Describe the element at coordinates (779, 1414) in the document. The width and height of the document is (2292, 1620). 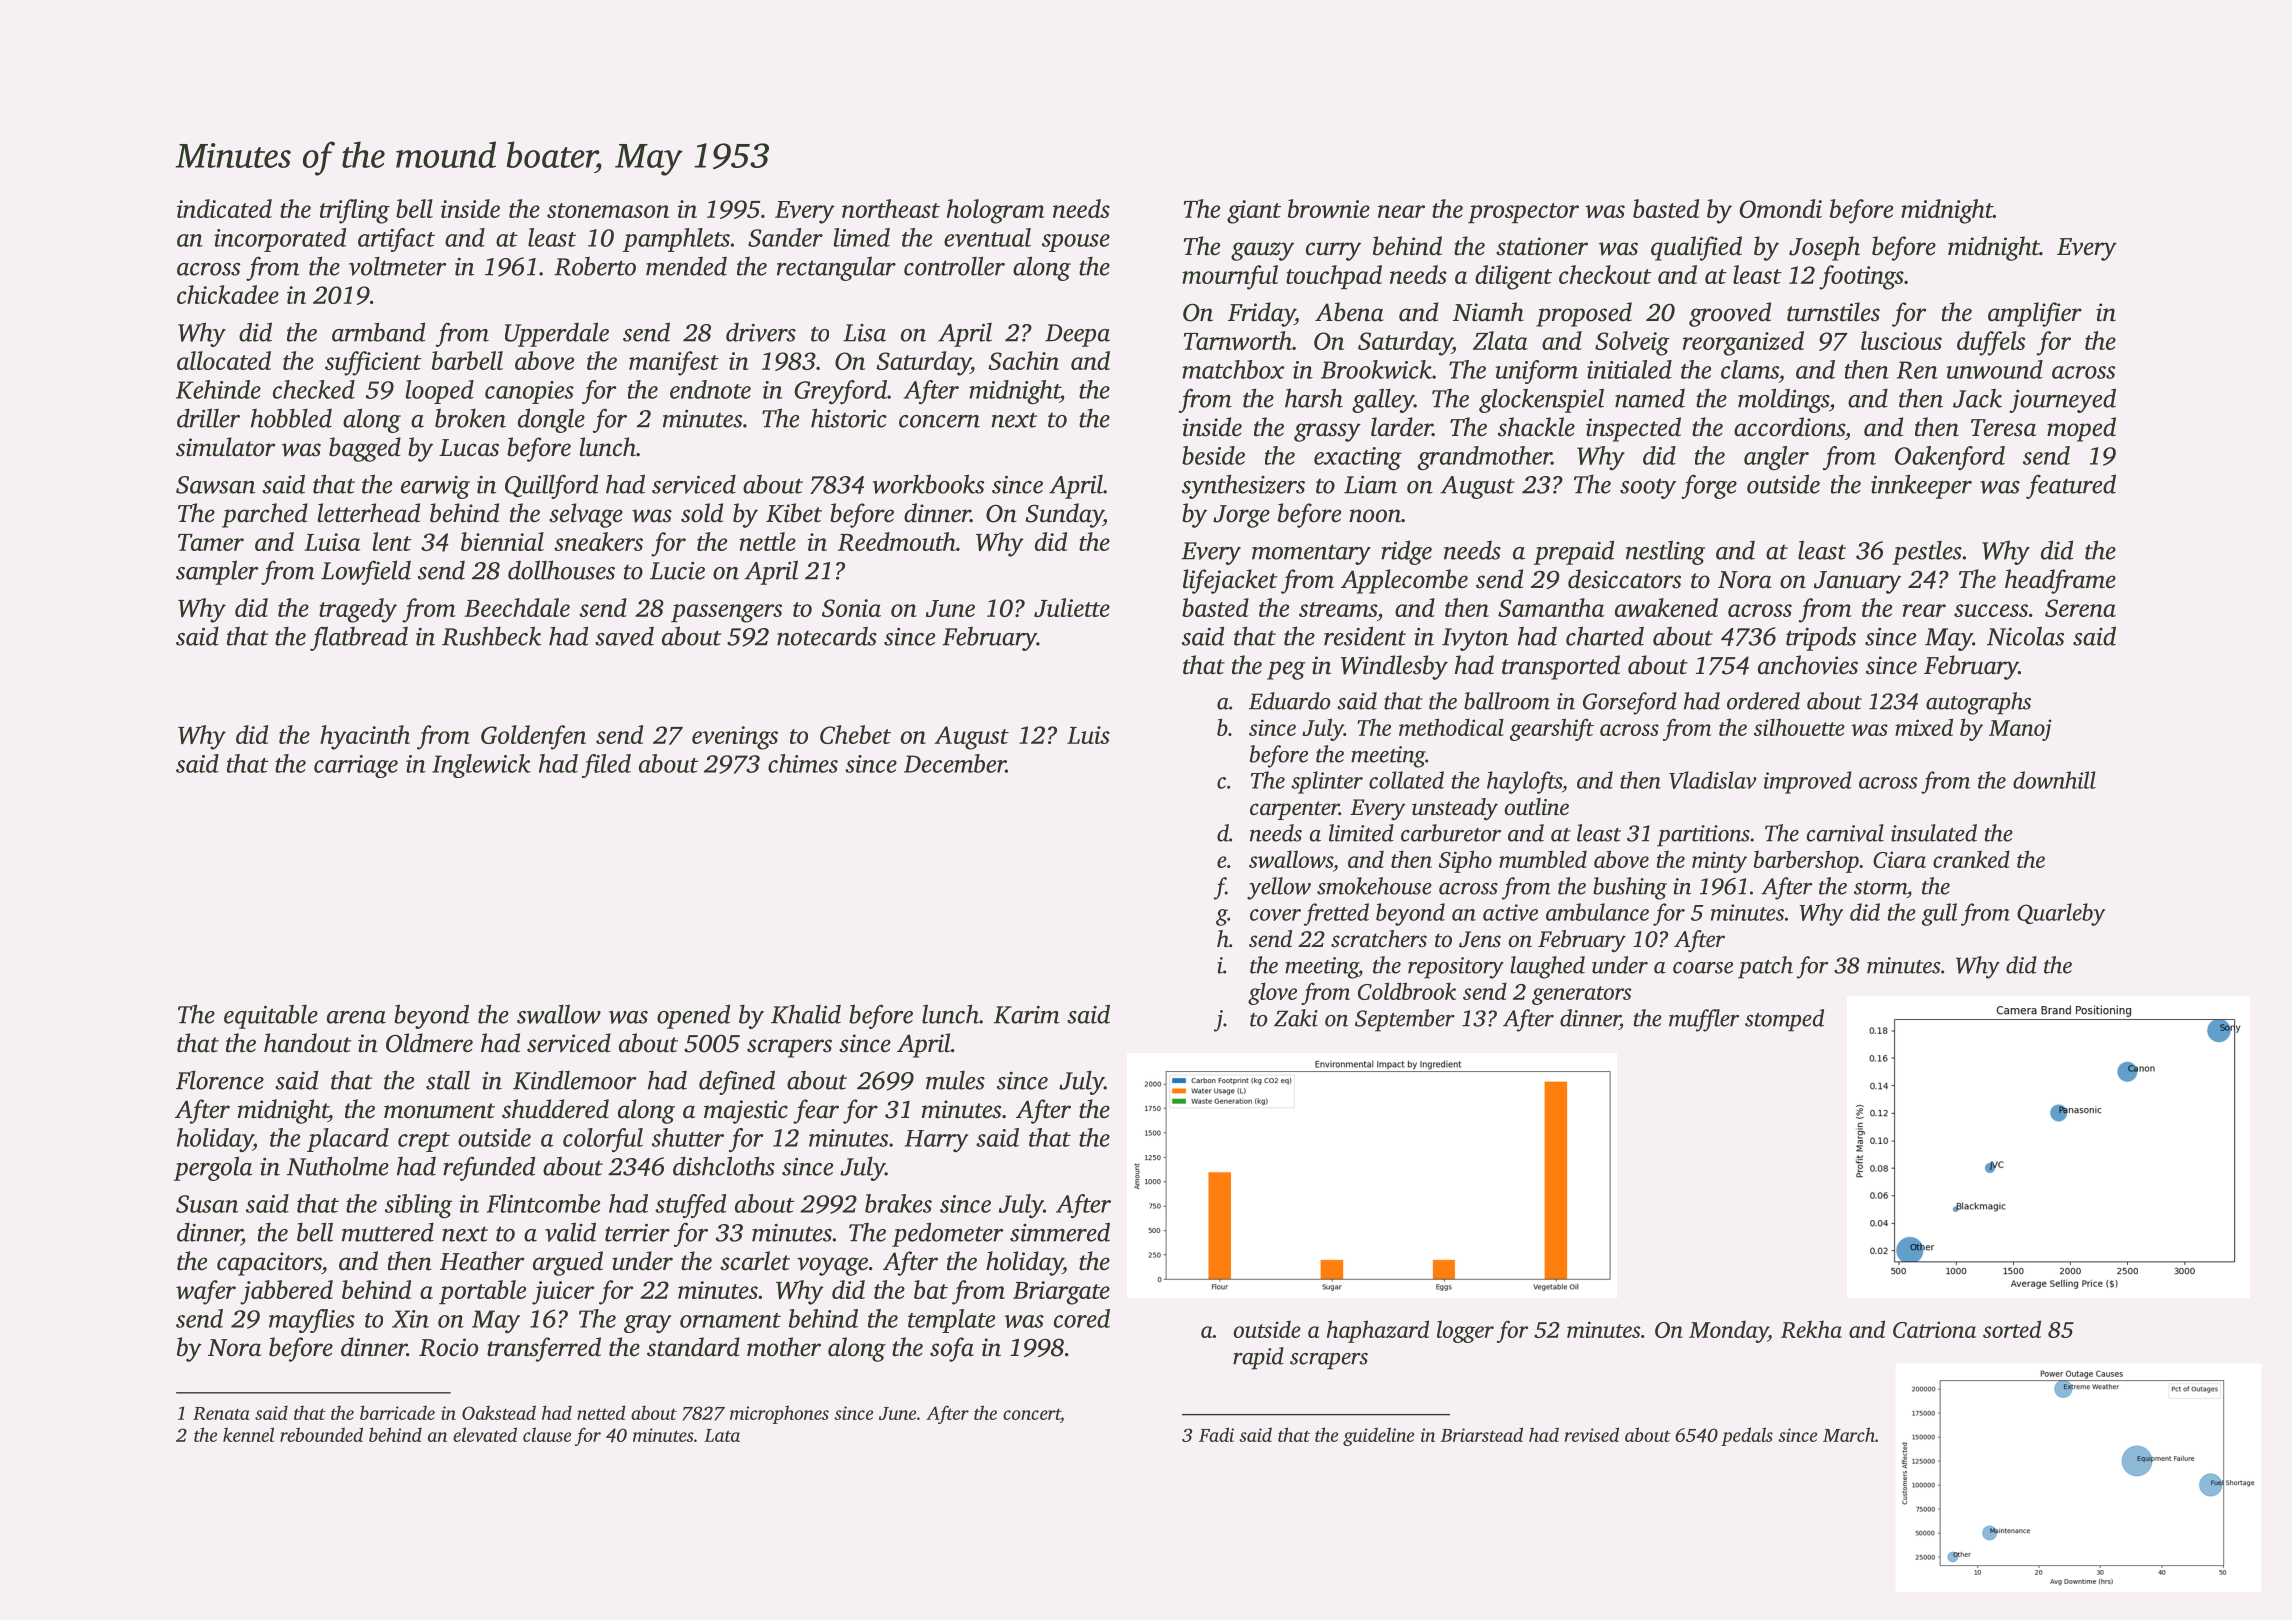
I see `microphones` at that location.
